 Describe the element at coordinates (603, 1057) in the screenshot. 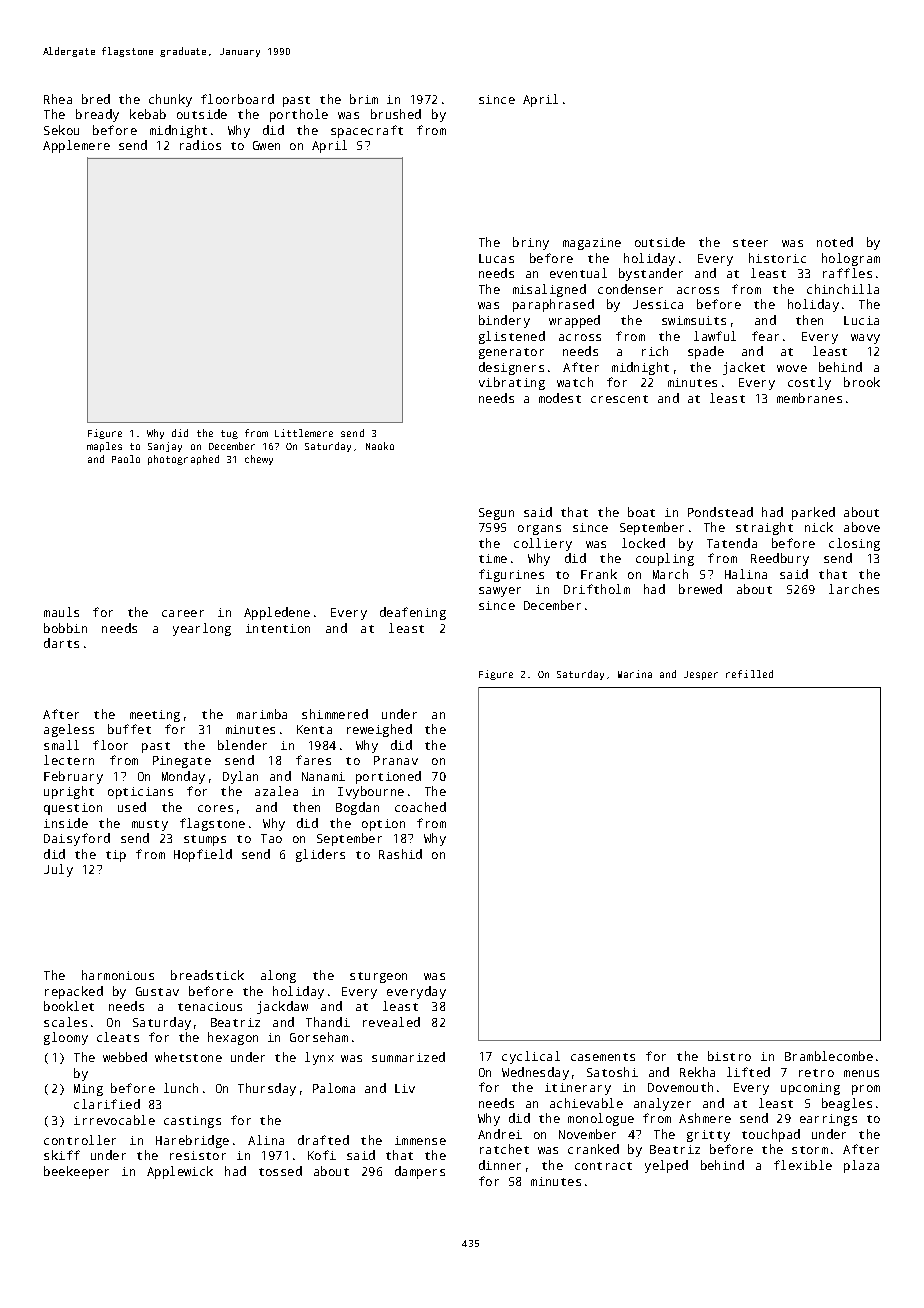

I see `casements` at that location.
